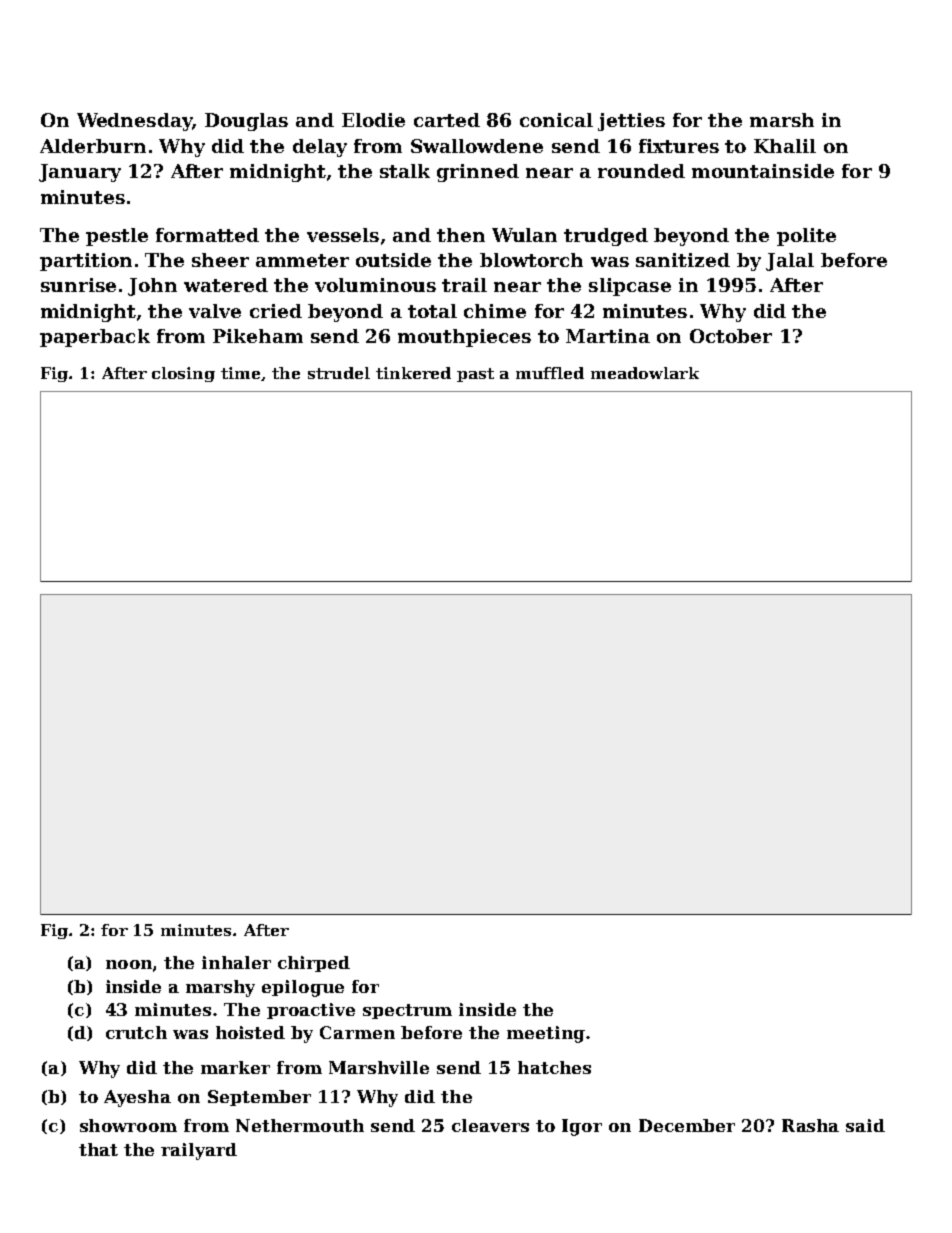  What do you see at coordinates (645, 373) in the document?
I see `meadowlark` at bounding box center [645, 373].
